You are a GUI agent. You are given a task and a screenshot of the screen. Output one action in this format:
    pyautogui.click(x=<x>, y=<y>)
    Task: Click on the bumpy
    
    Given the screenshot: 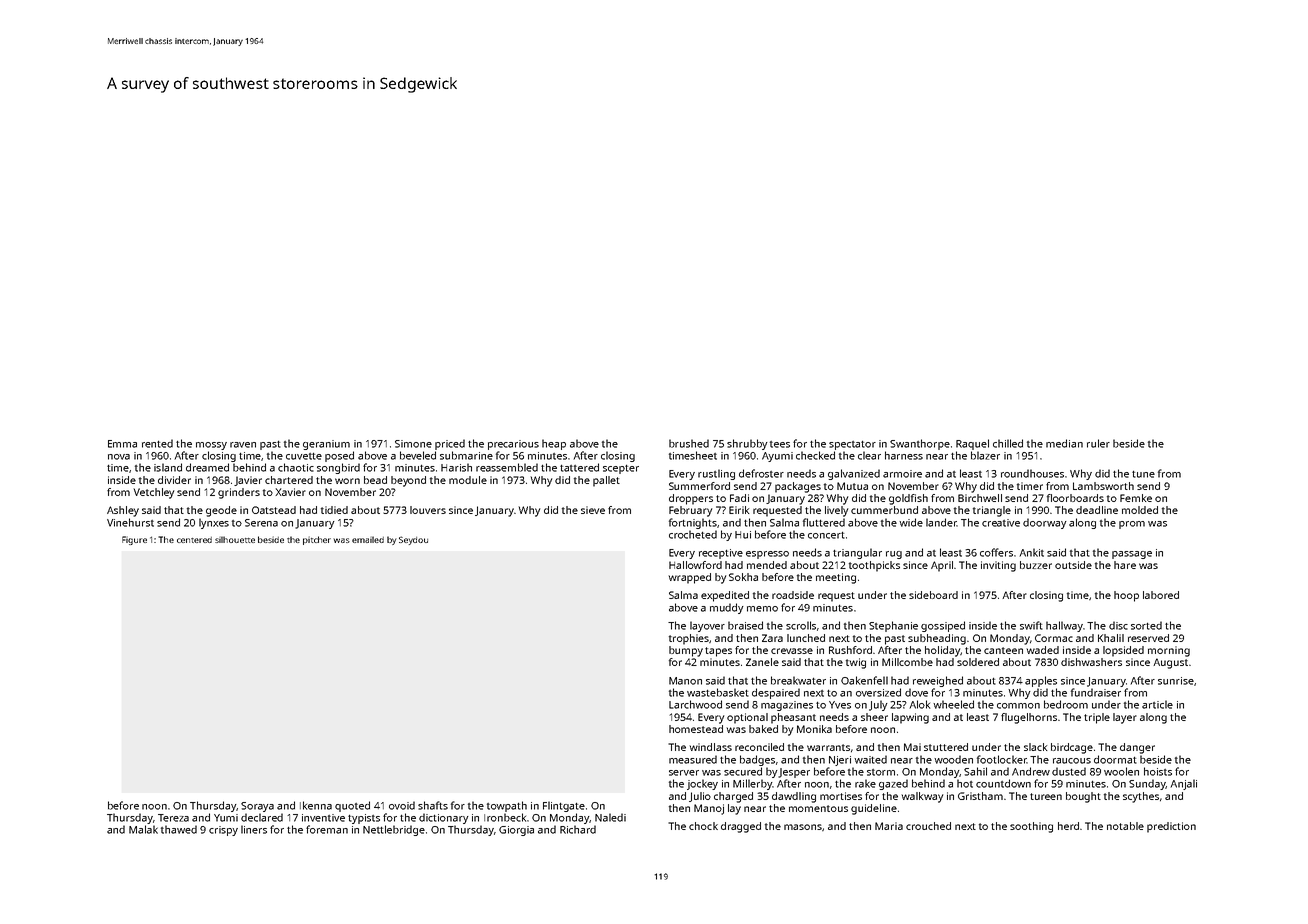 What is the action you would take?
    pyautogui.click(x=686, y=651)
